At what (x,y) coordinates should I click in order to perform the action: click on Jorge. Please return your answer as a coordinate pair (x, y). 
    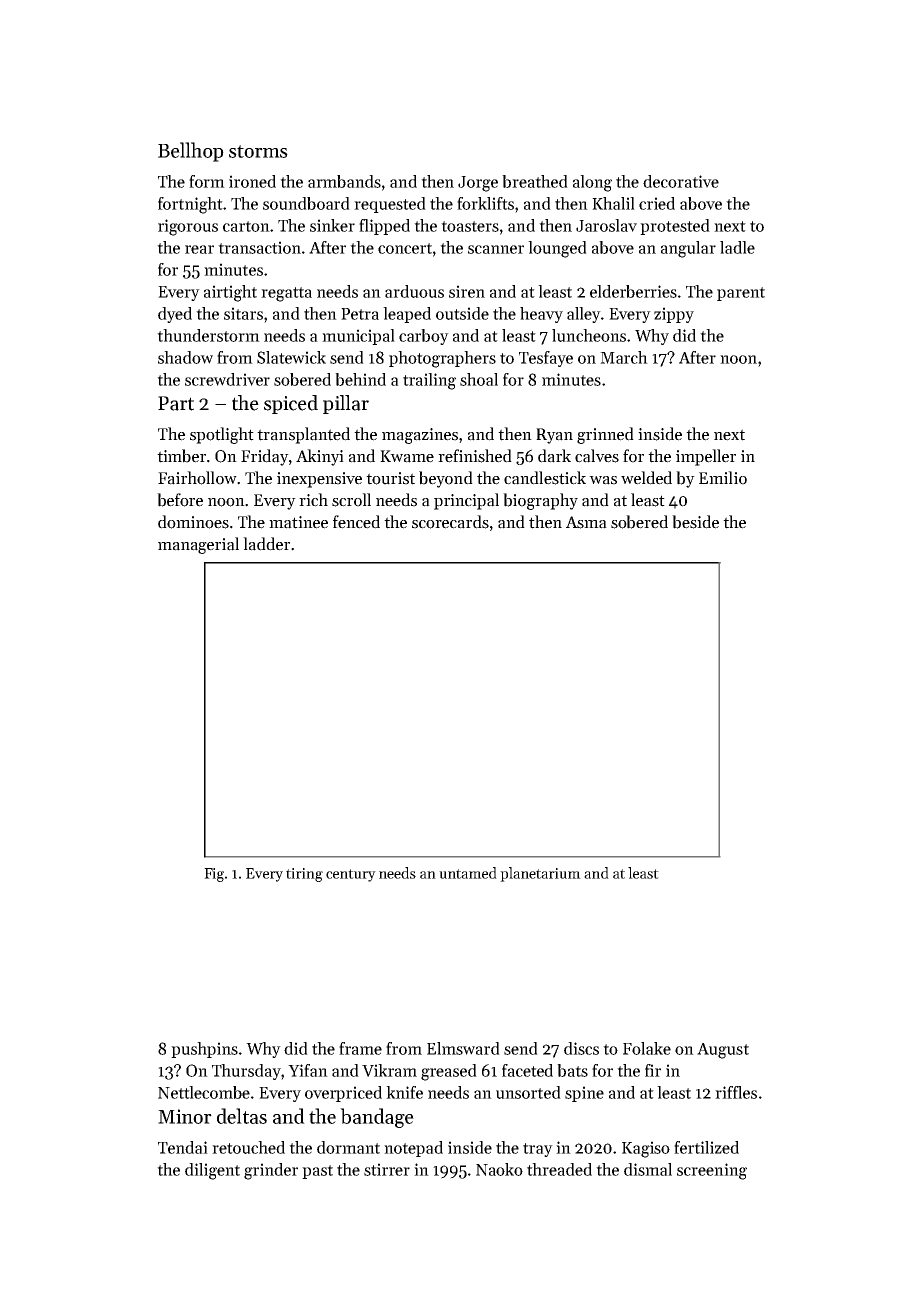
    Looking at the image, I should click on (478, 184).
